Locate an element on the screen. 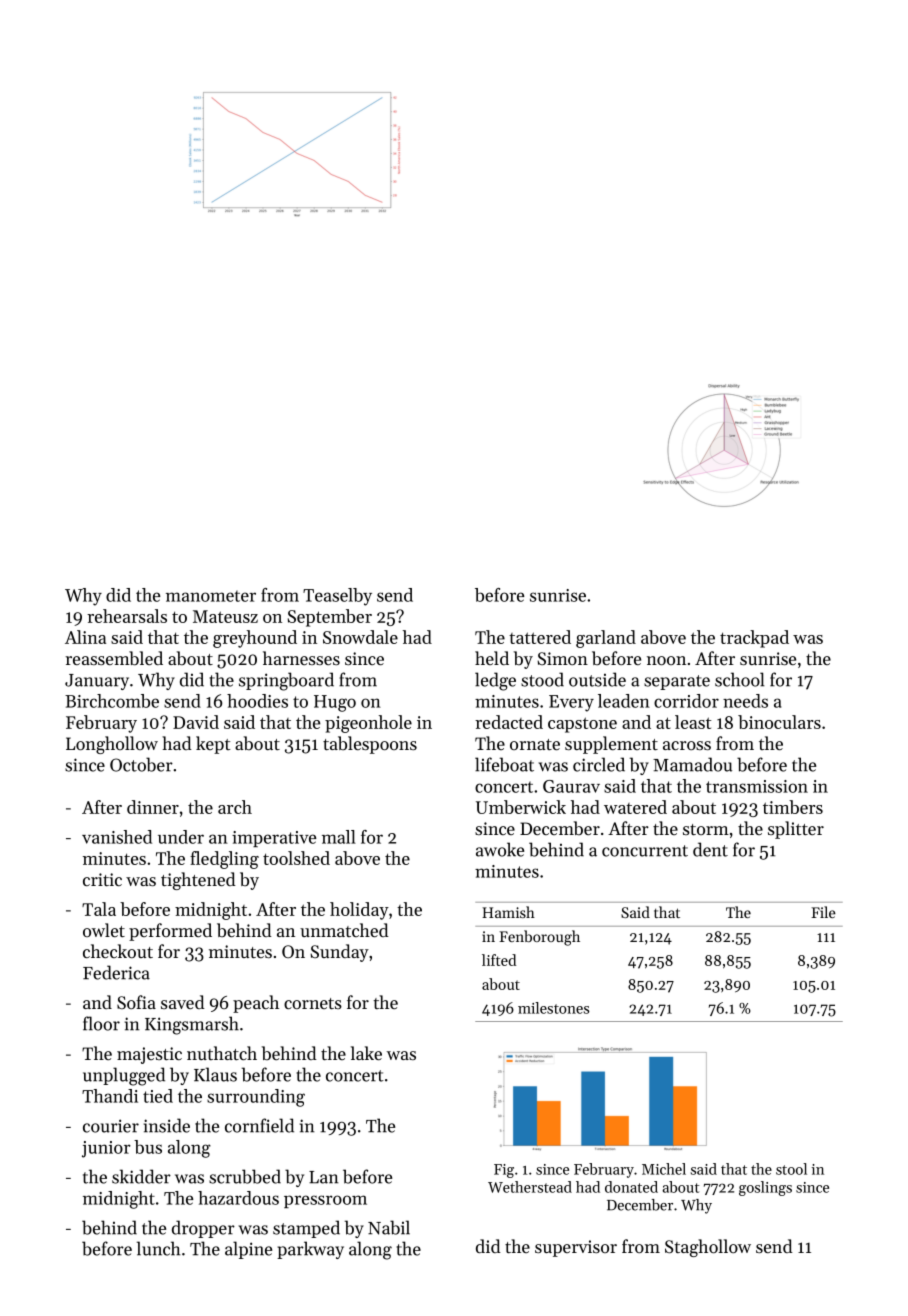 The height and width of the screenshot is (1316, 908). cornfield is located at coordinates (259, 1125).
